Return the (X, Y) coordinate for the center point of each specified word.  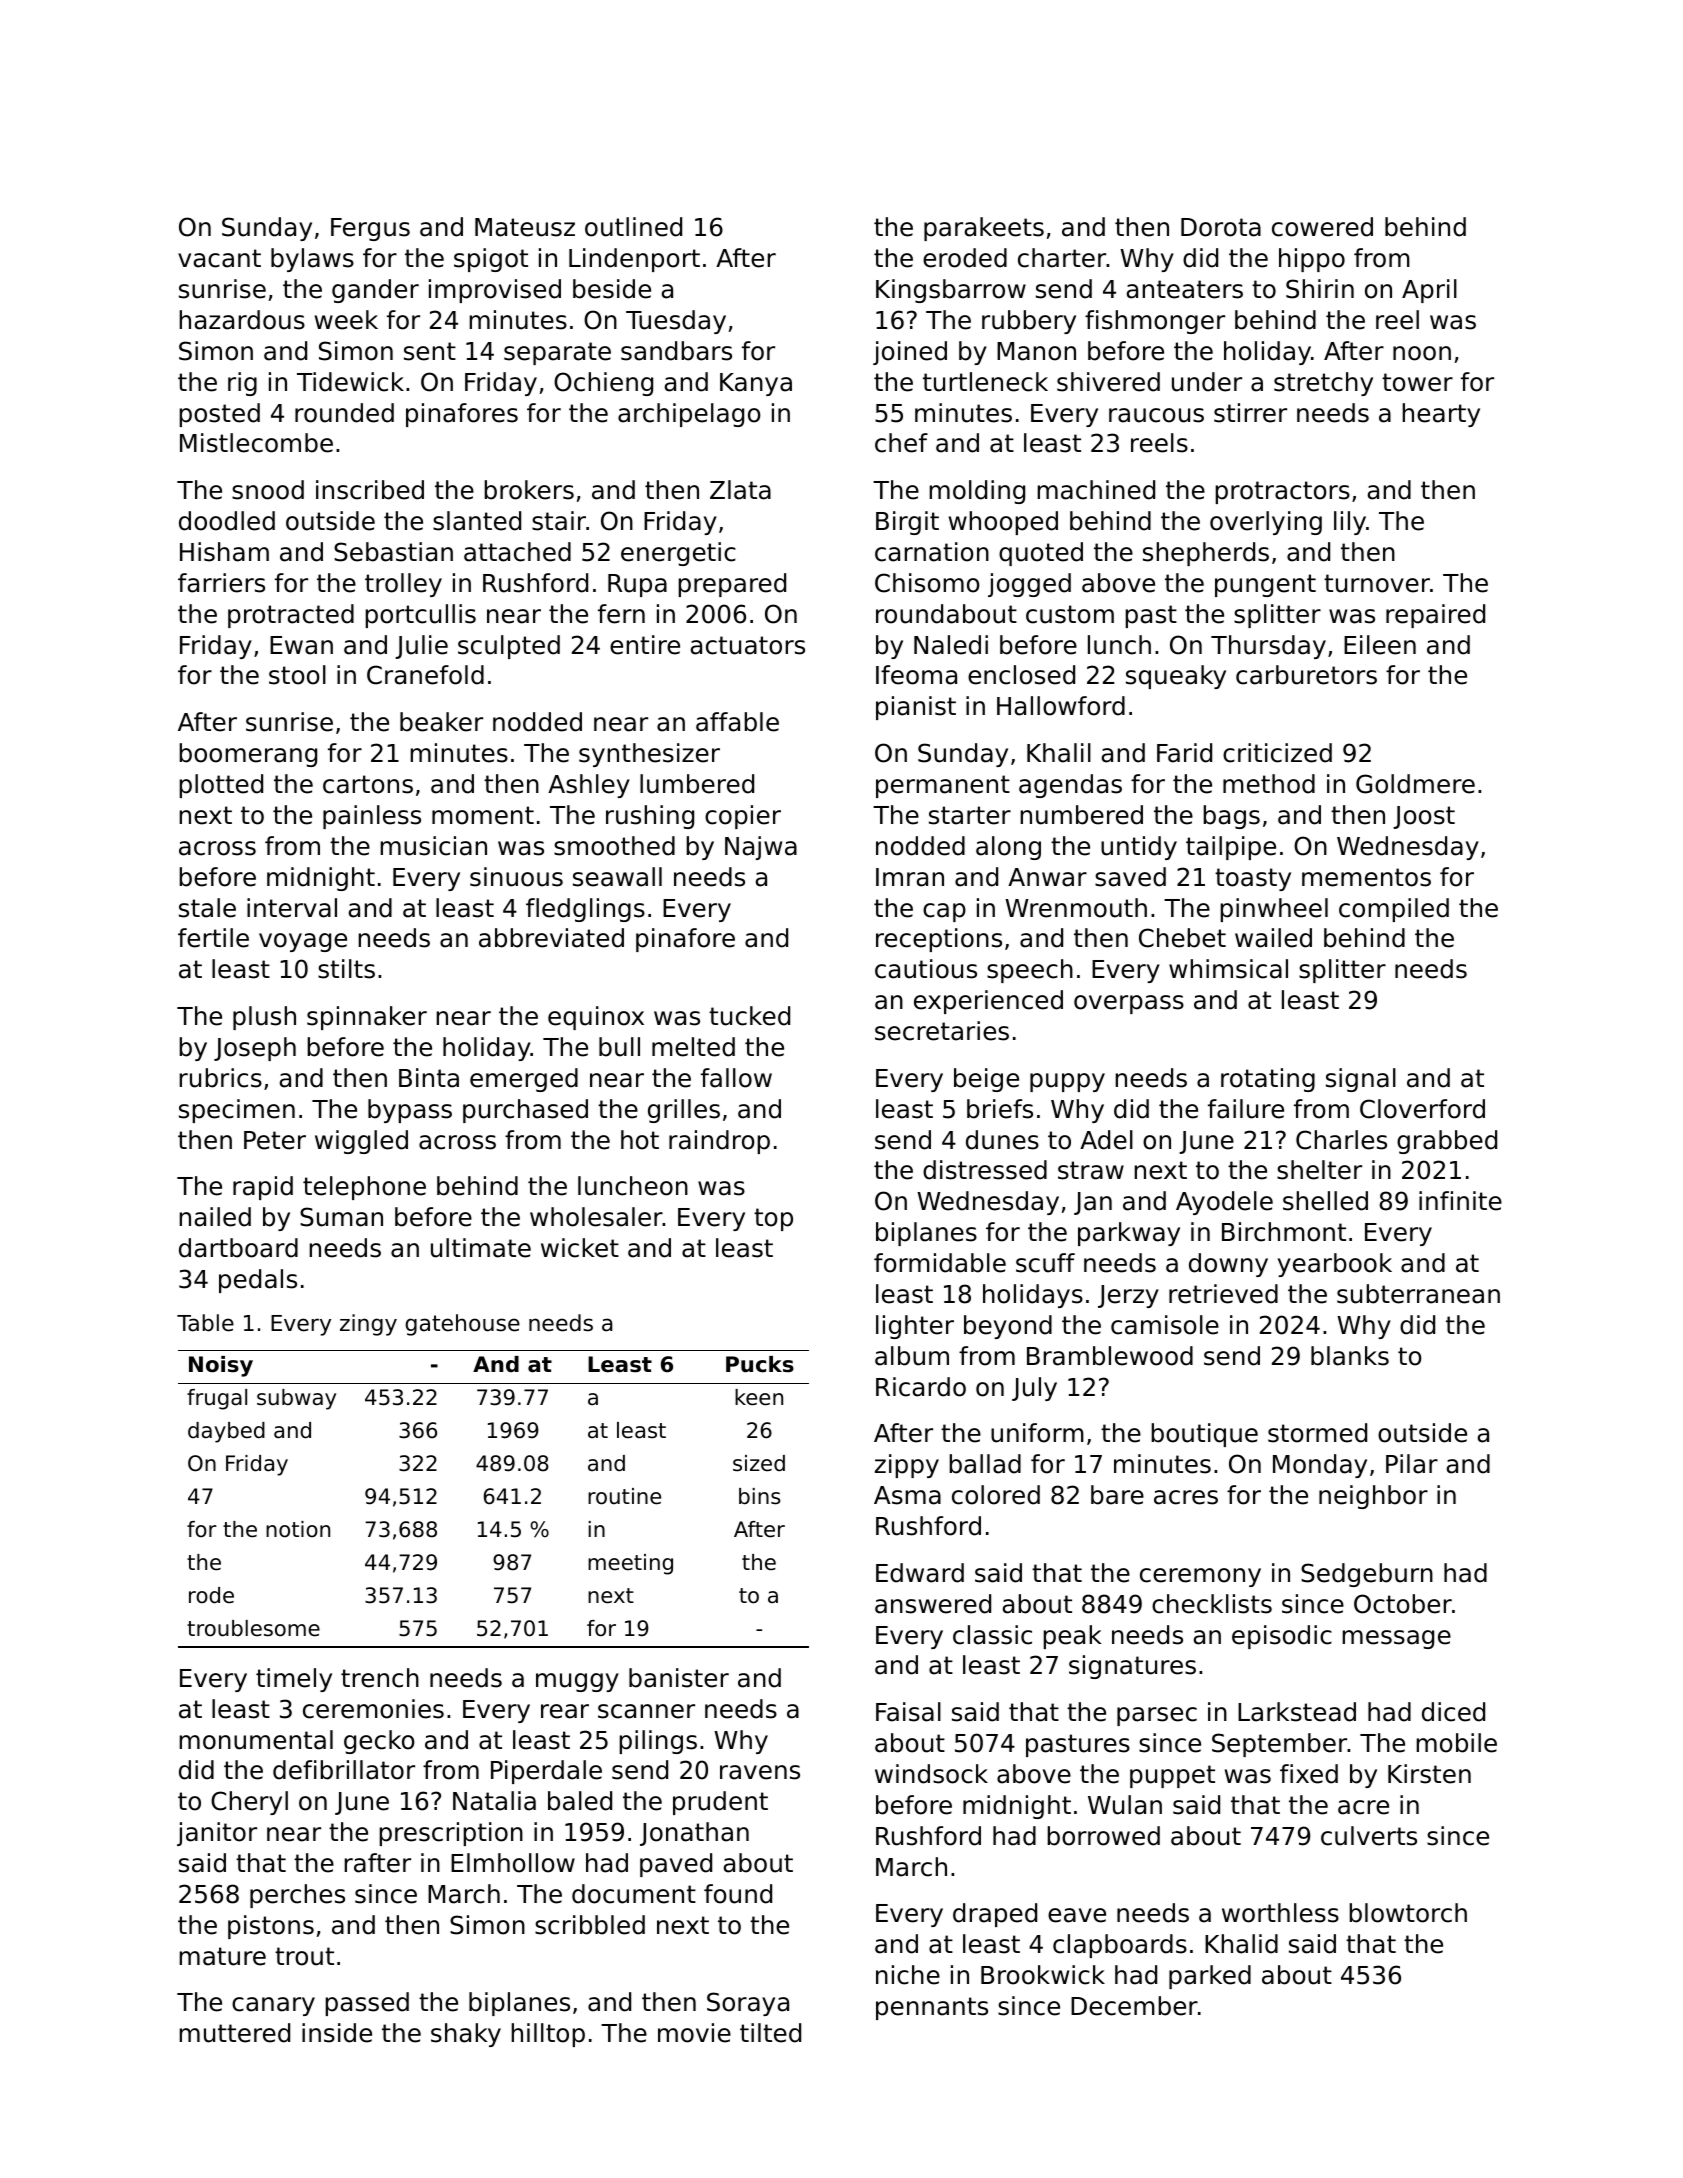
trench (380, 1678)
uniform (1037, 1433)
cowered (1322, 227)
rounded (344, 413)
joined (910, 353)
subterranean (1418, 1294)
